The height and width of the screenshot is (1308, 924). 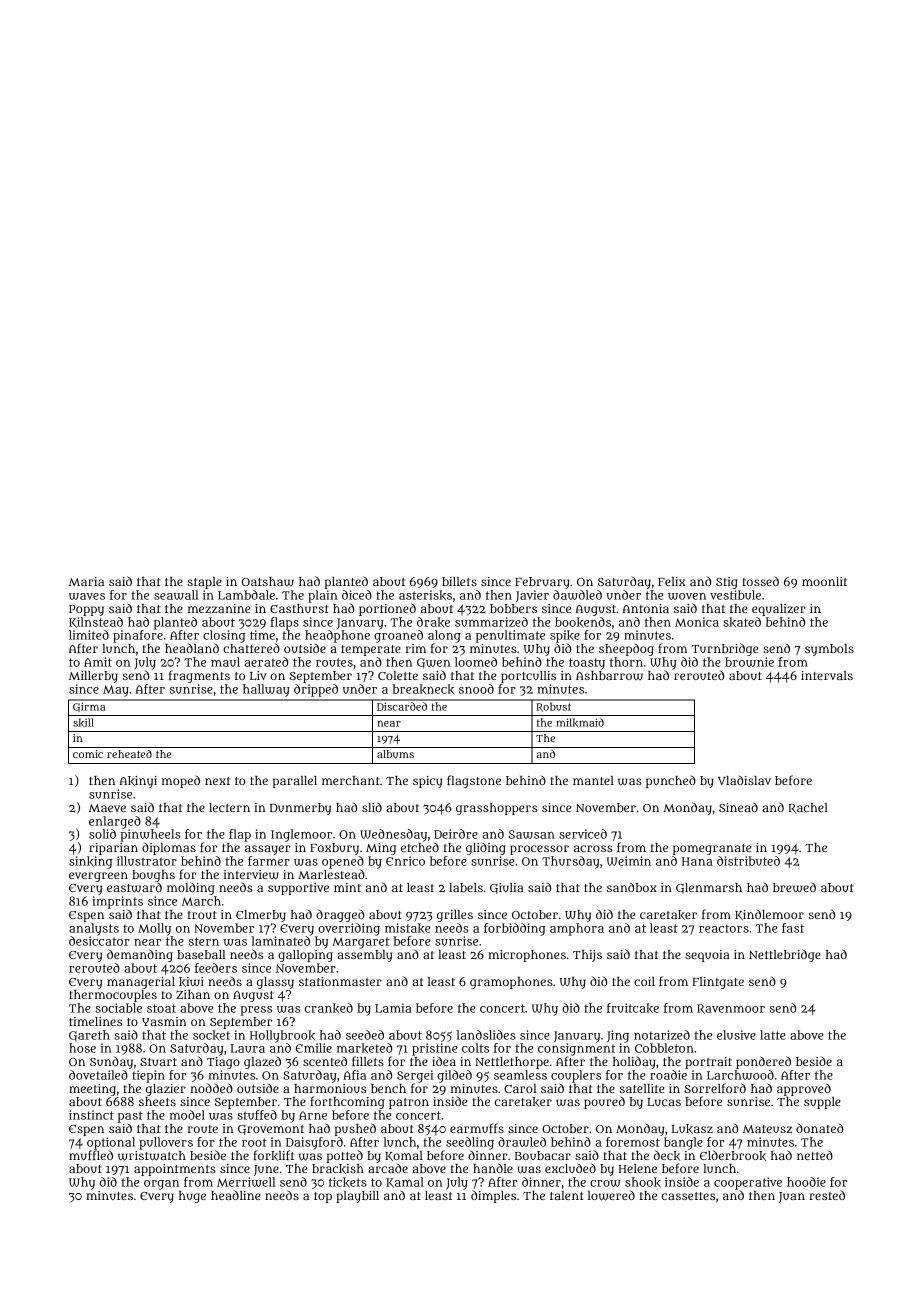 I want to click on Javier, so click(x=532, y=596).
